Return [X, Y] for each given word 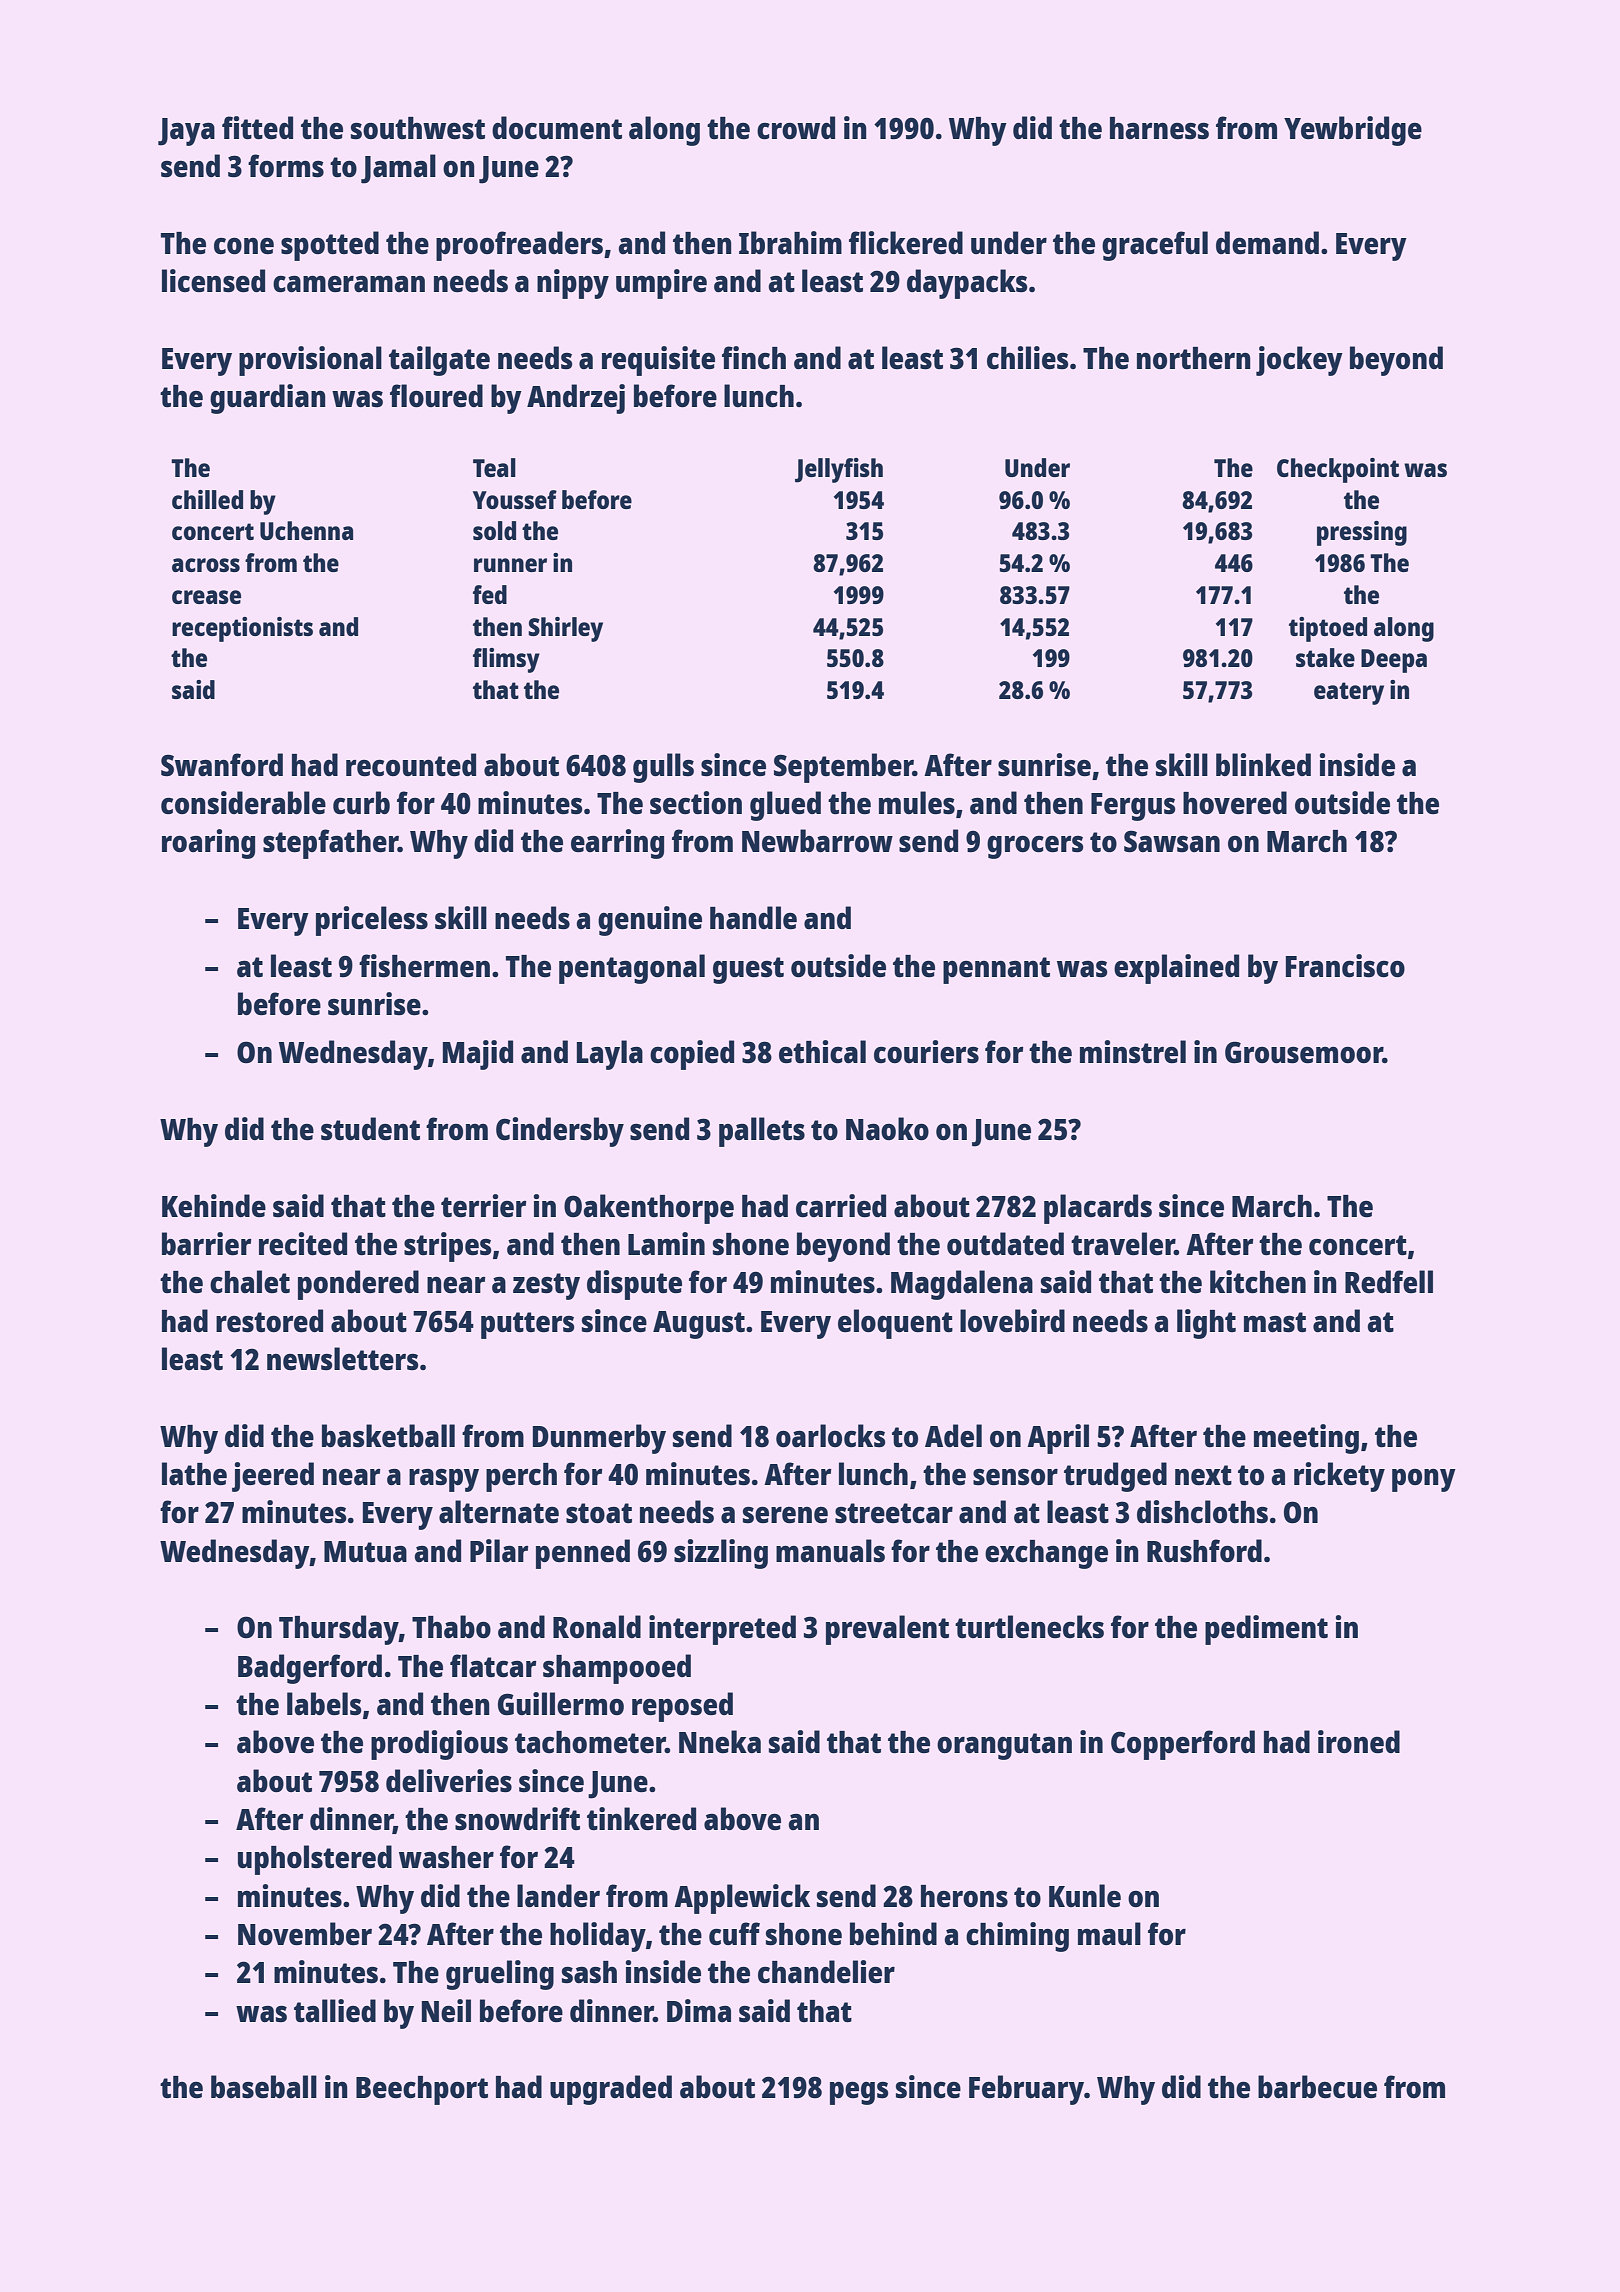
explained [1176, 969]
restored [269, 1321]
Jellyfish [839, 470]
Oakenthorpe [649, 1209]
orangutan [1004, 1746]
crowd [796, 128]
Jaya [186, 132]
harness [1159, 128]
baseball [264, 2087]
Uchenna [306, 530]
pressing [1362, 533]
